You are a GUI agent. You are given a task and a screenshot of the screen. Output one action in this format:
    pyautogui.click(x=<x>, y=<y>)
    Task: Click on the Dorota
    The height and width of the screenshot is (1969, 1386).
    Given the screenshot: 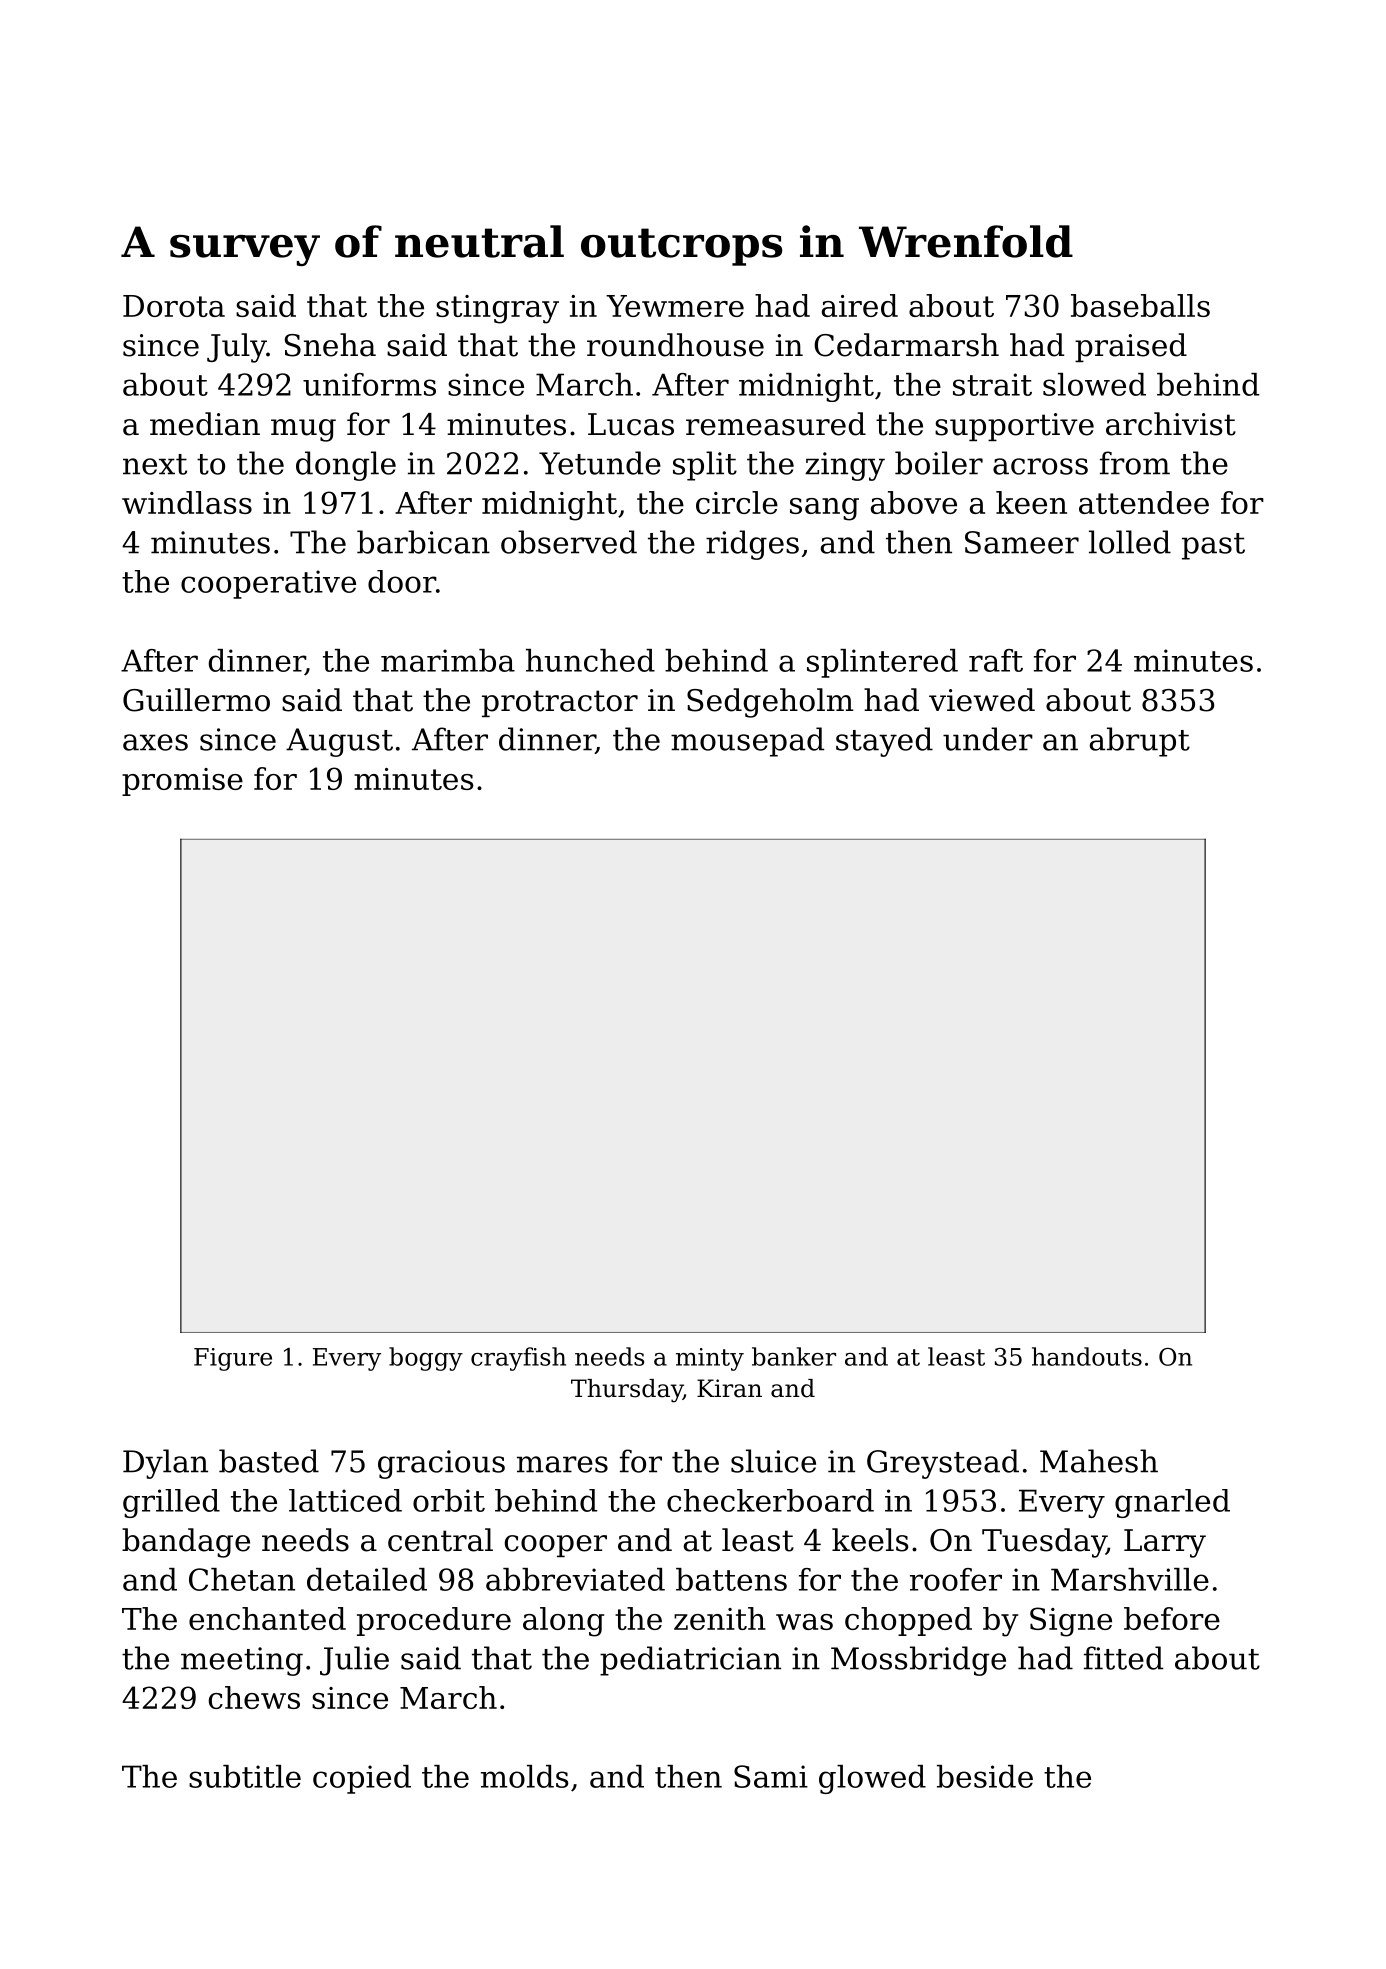 What is the action you would take?
    pyautogui.click(x=174, y=306)
